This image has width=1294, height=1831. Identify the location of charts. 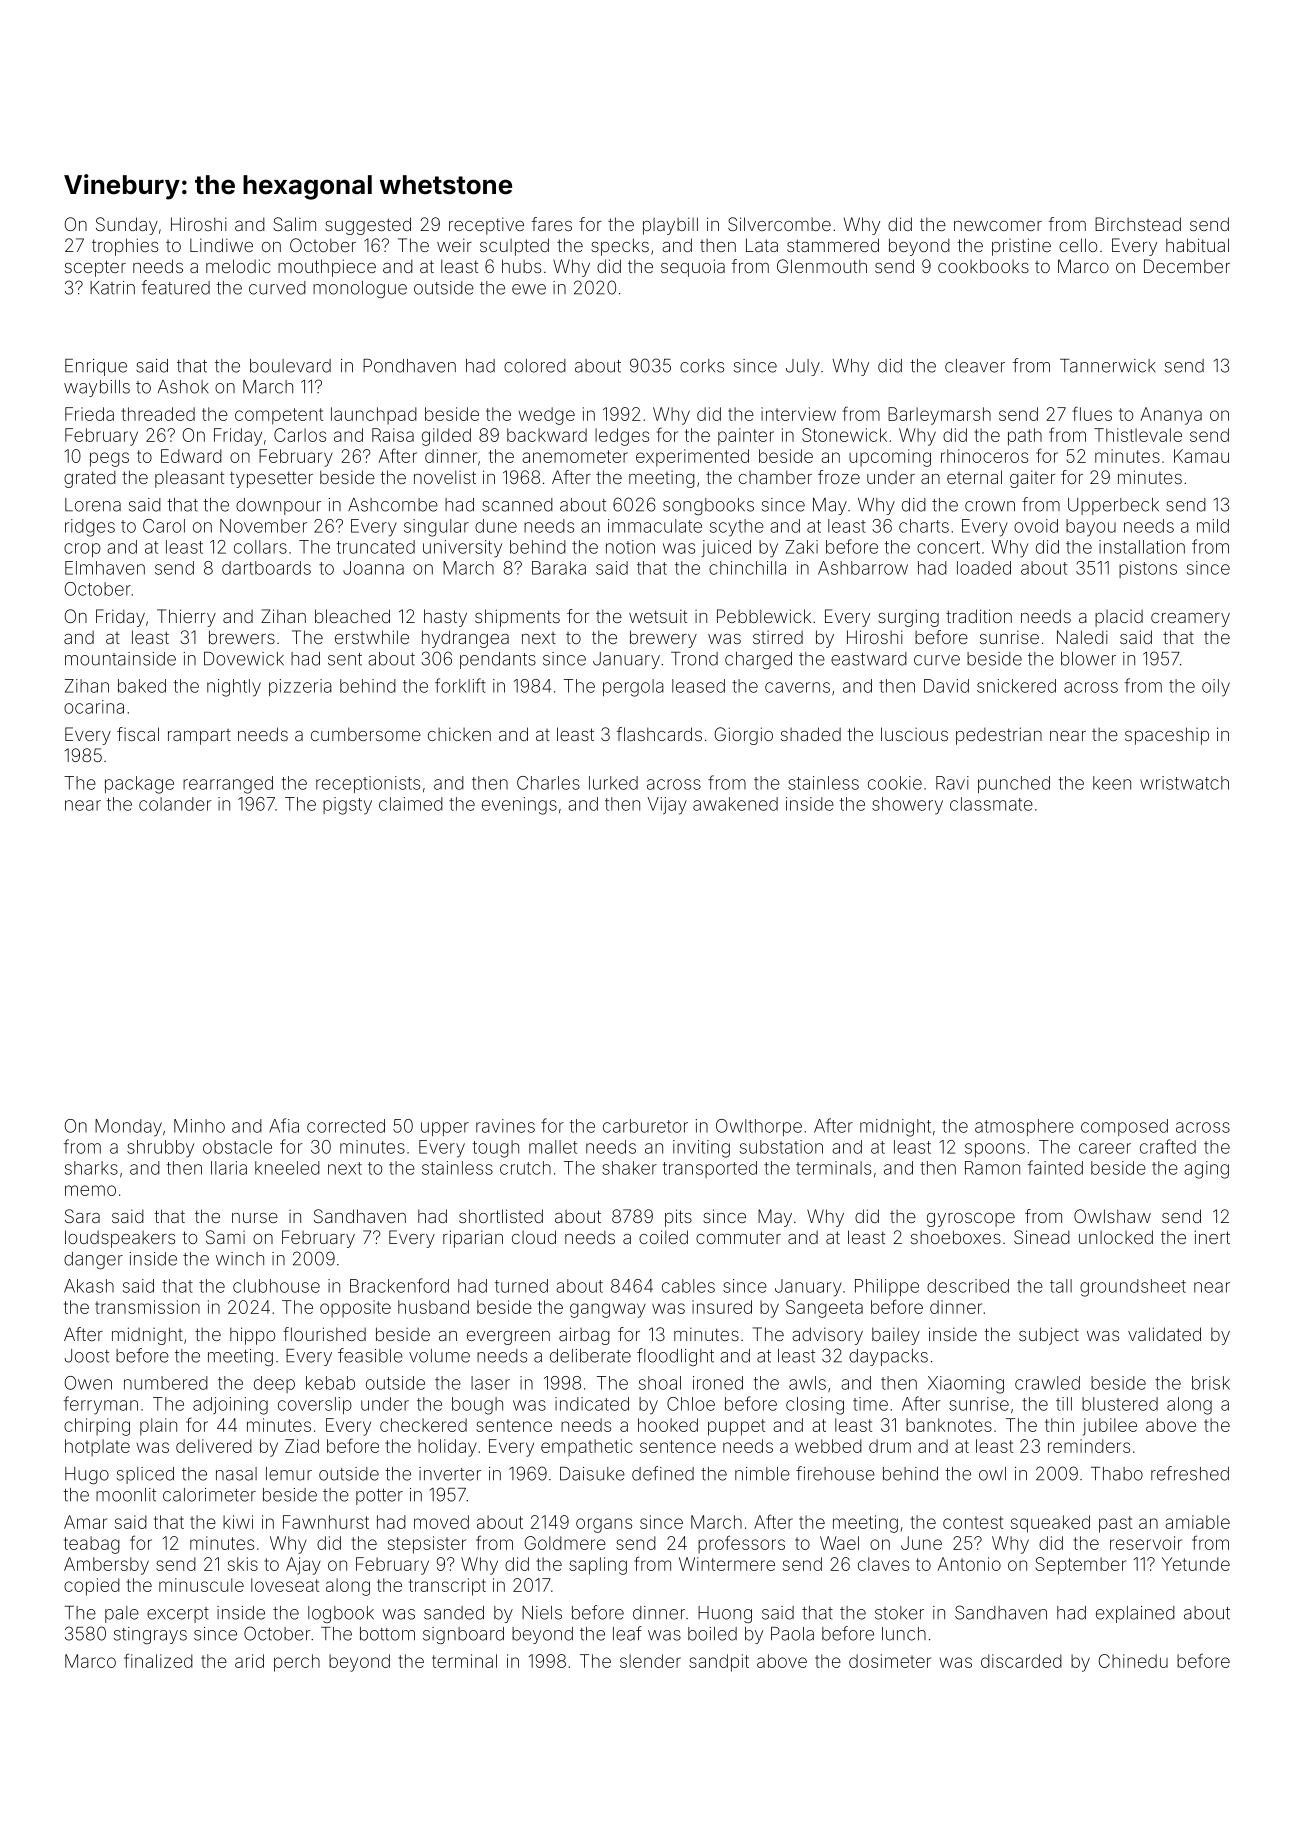
(924, 526).
